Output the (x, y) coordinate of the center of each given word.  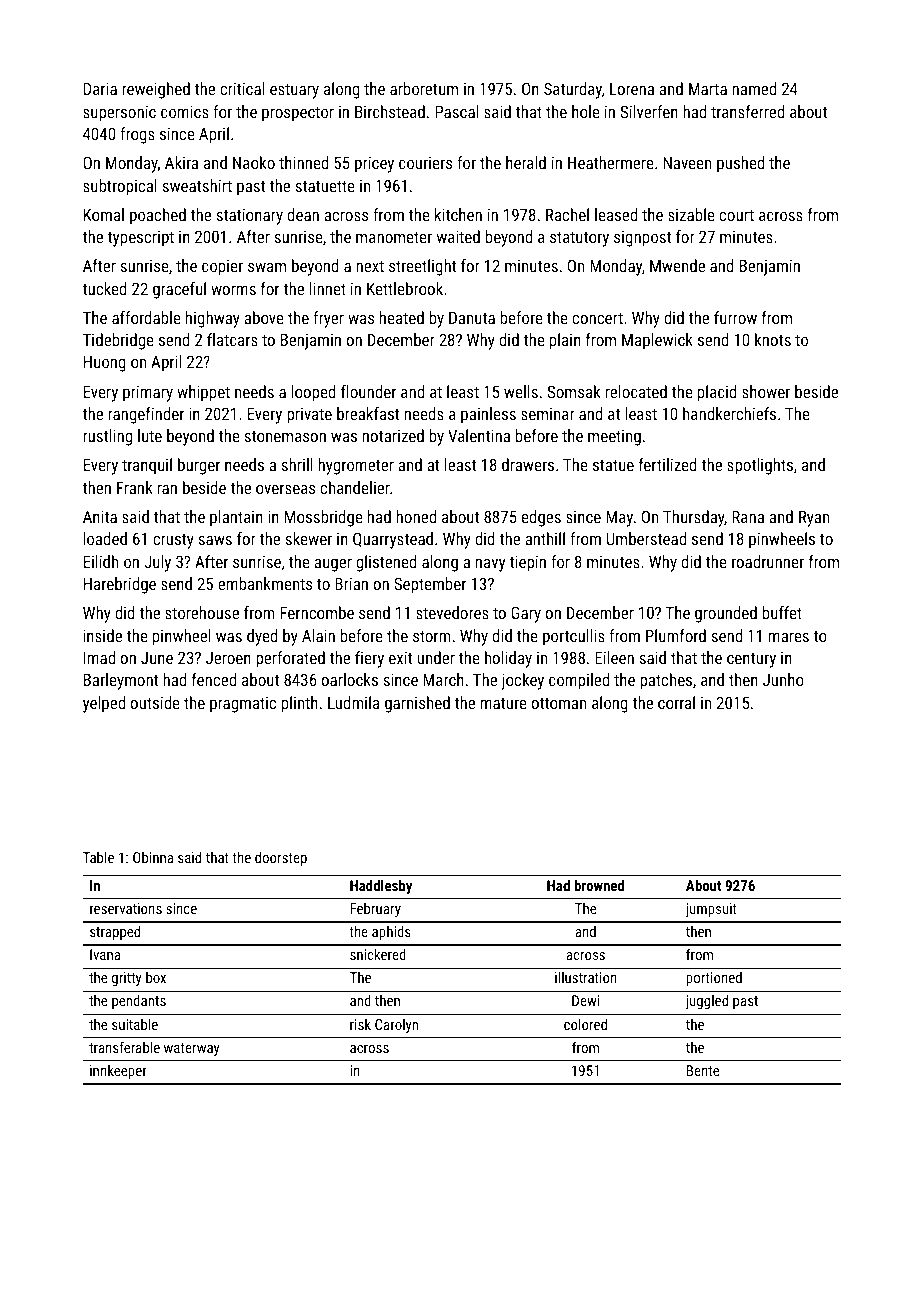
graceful (179, 290)
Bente (703, 1070)
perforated (290, 659)
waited (458, 236)
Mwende (677, 265)
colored (585, 1024)
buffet (782, 612)
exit (400, 658)
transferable (124, 1047)
